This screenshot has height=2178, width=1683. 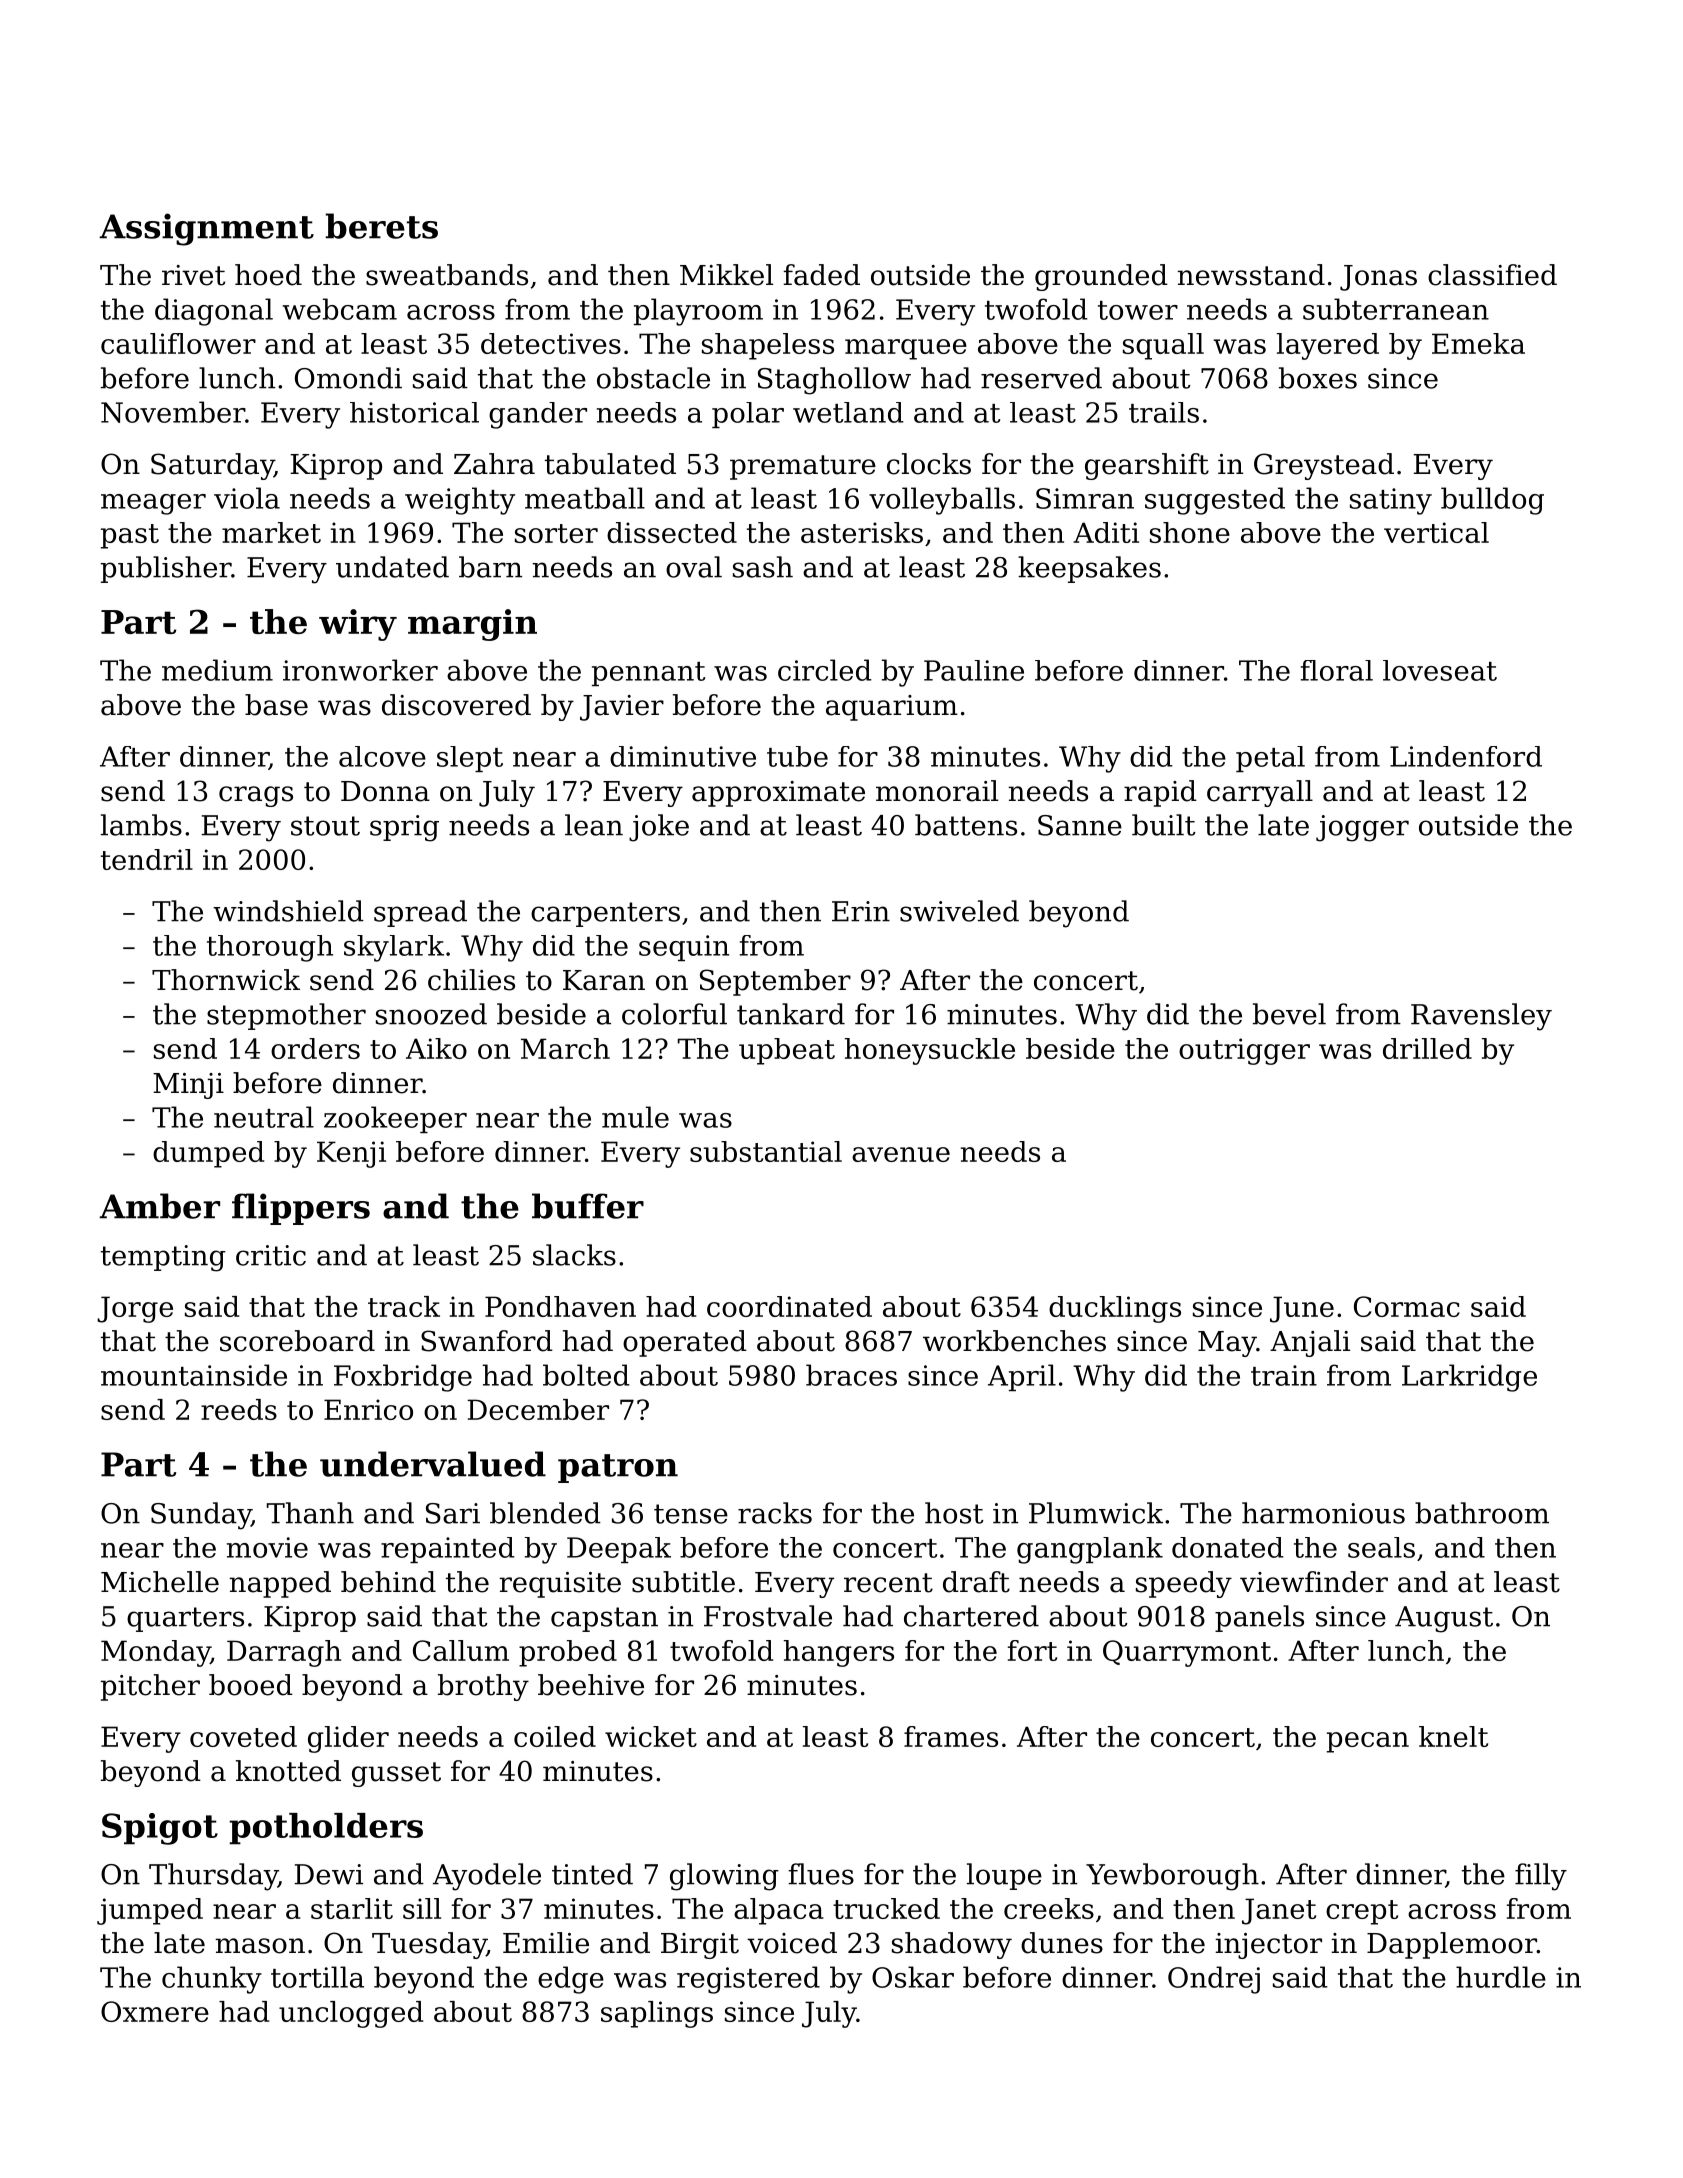 I want to click on outrigger, so click(x=1244, y=1051).
